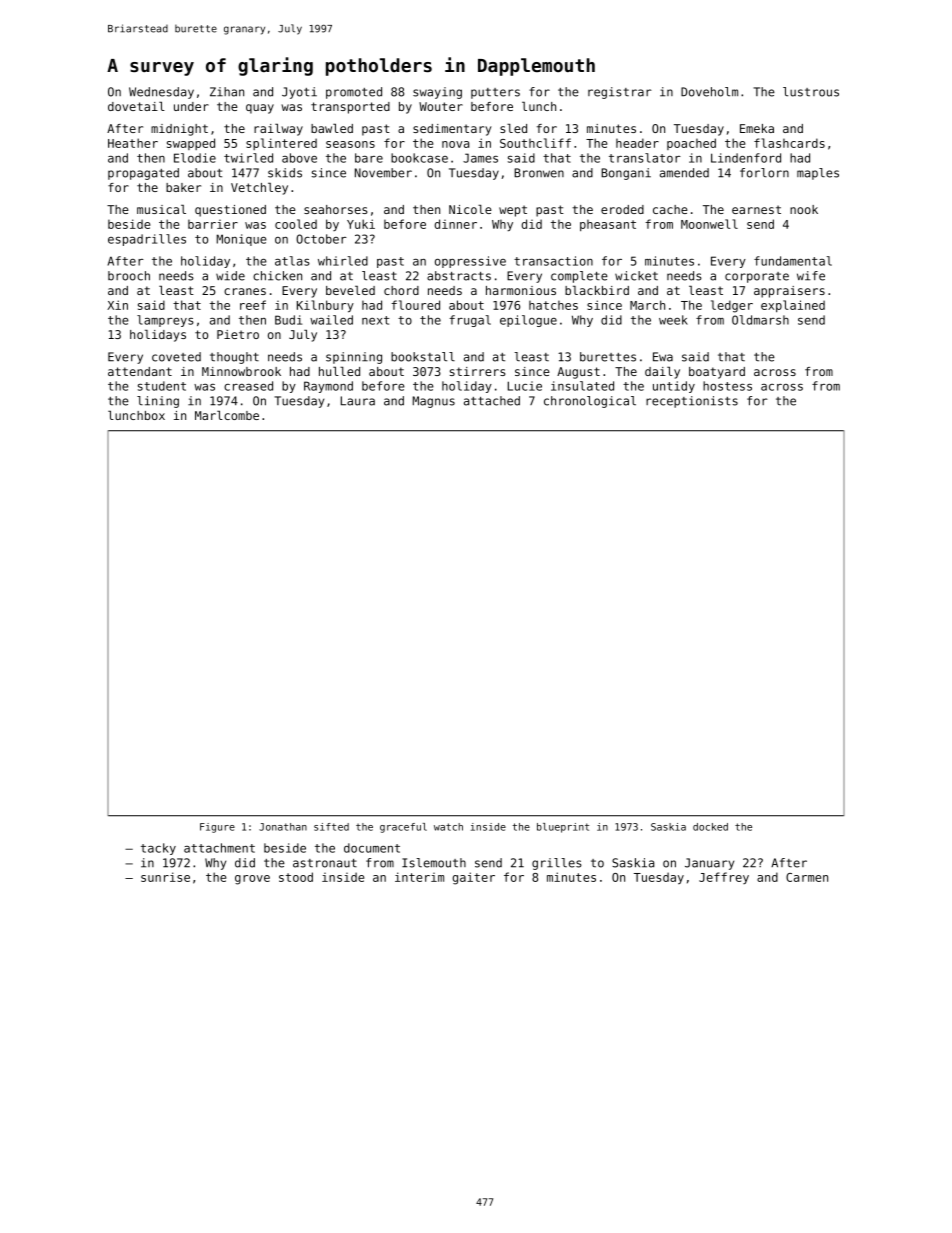 This document has width=952, height=1233. Describe the element at coordinates (179, 130) in the document. I see `midnight` at that location.
